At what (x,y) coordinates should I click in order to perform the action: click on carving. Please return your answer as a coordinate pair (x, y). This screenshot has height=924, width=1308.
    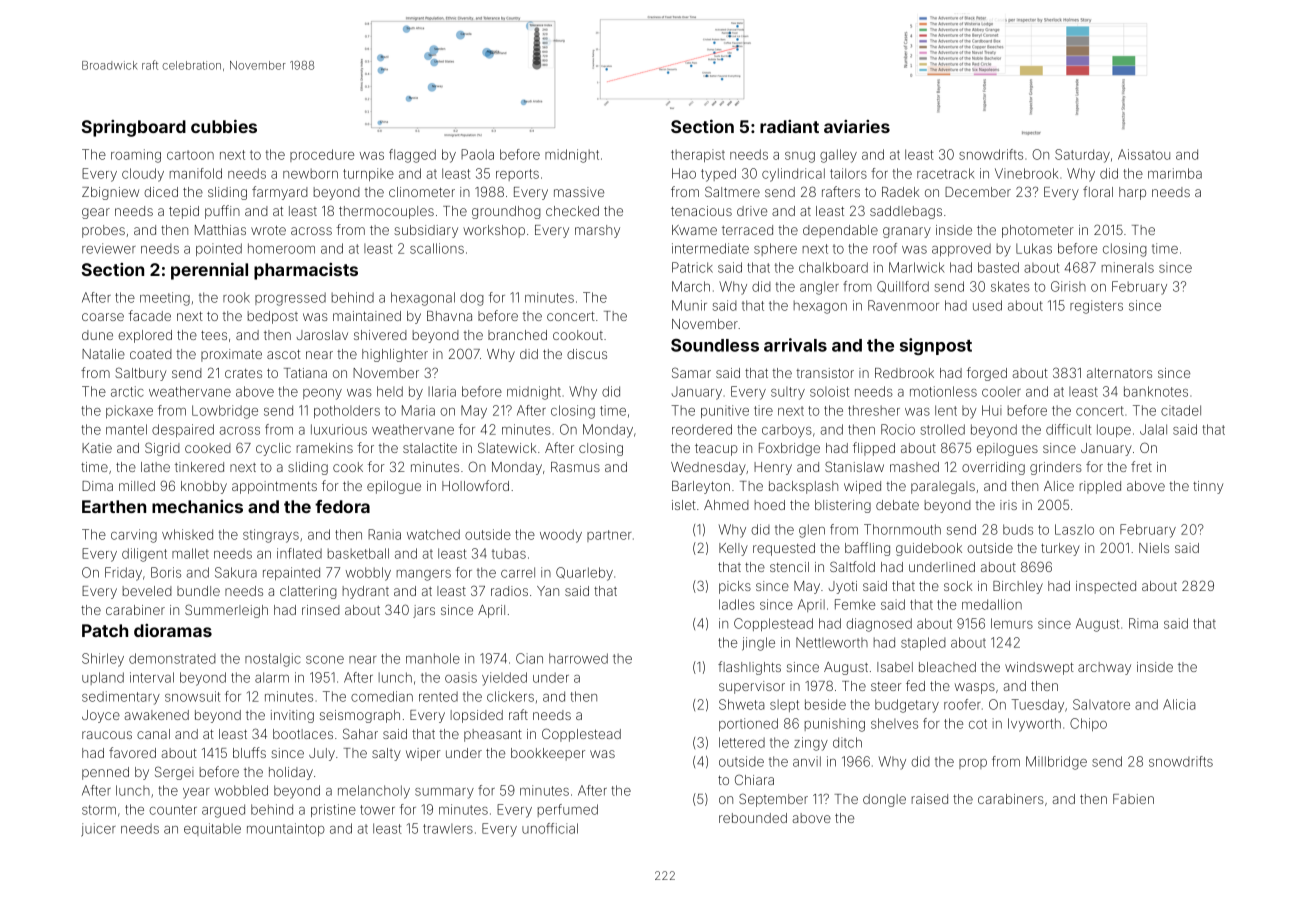
    Looking at the image, I should click on (134, 536).
